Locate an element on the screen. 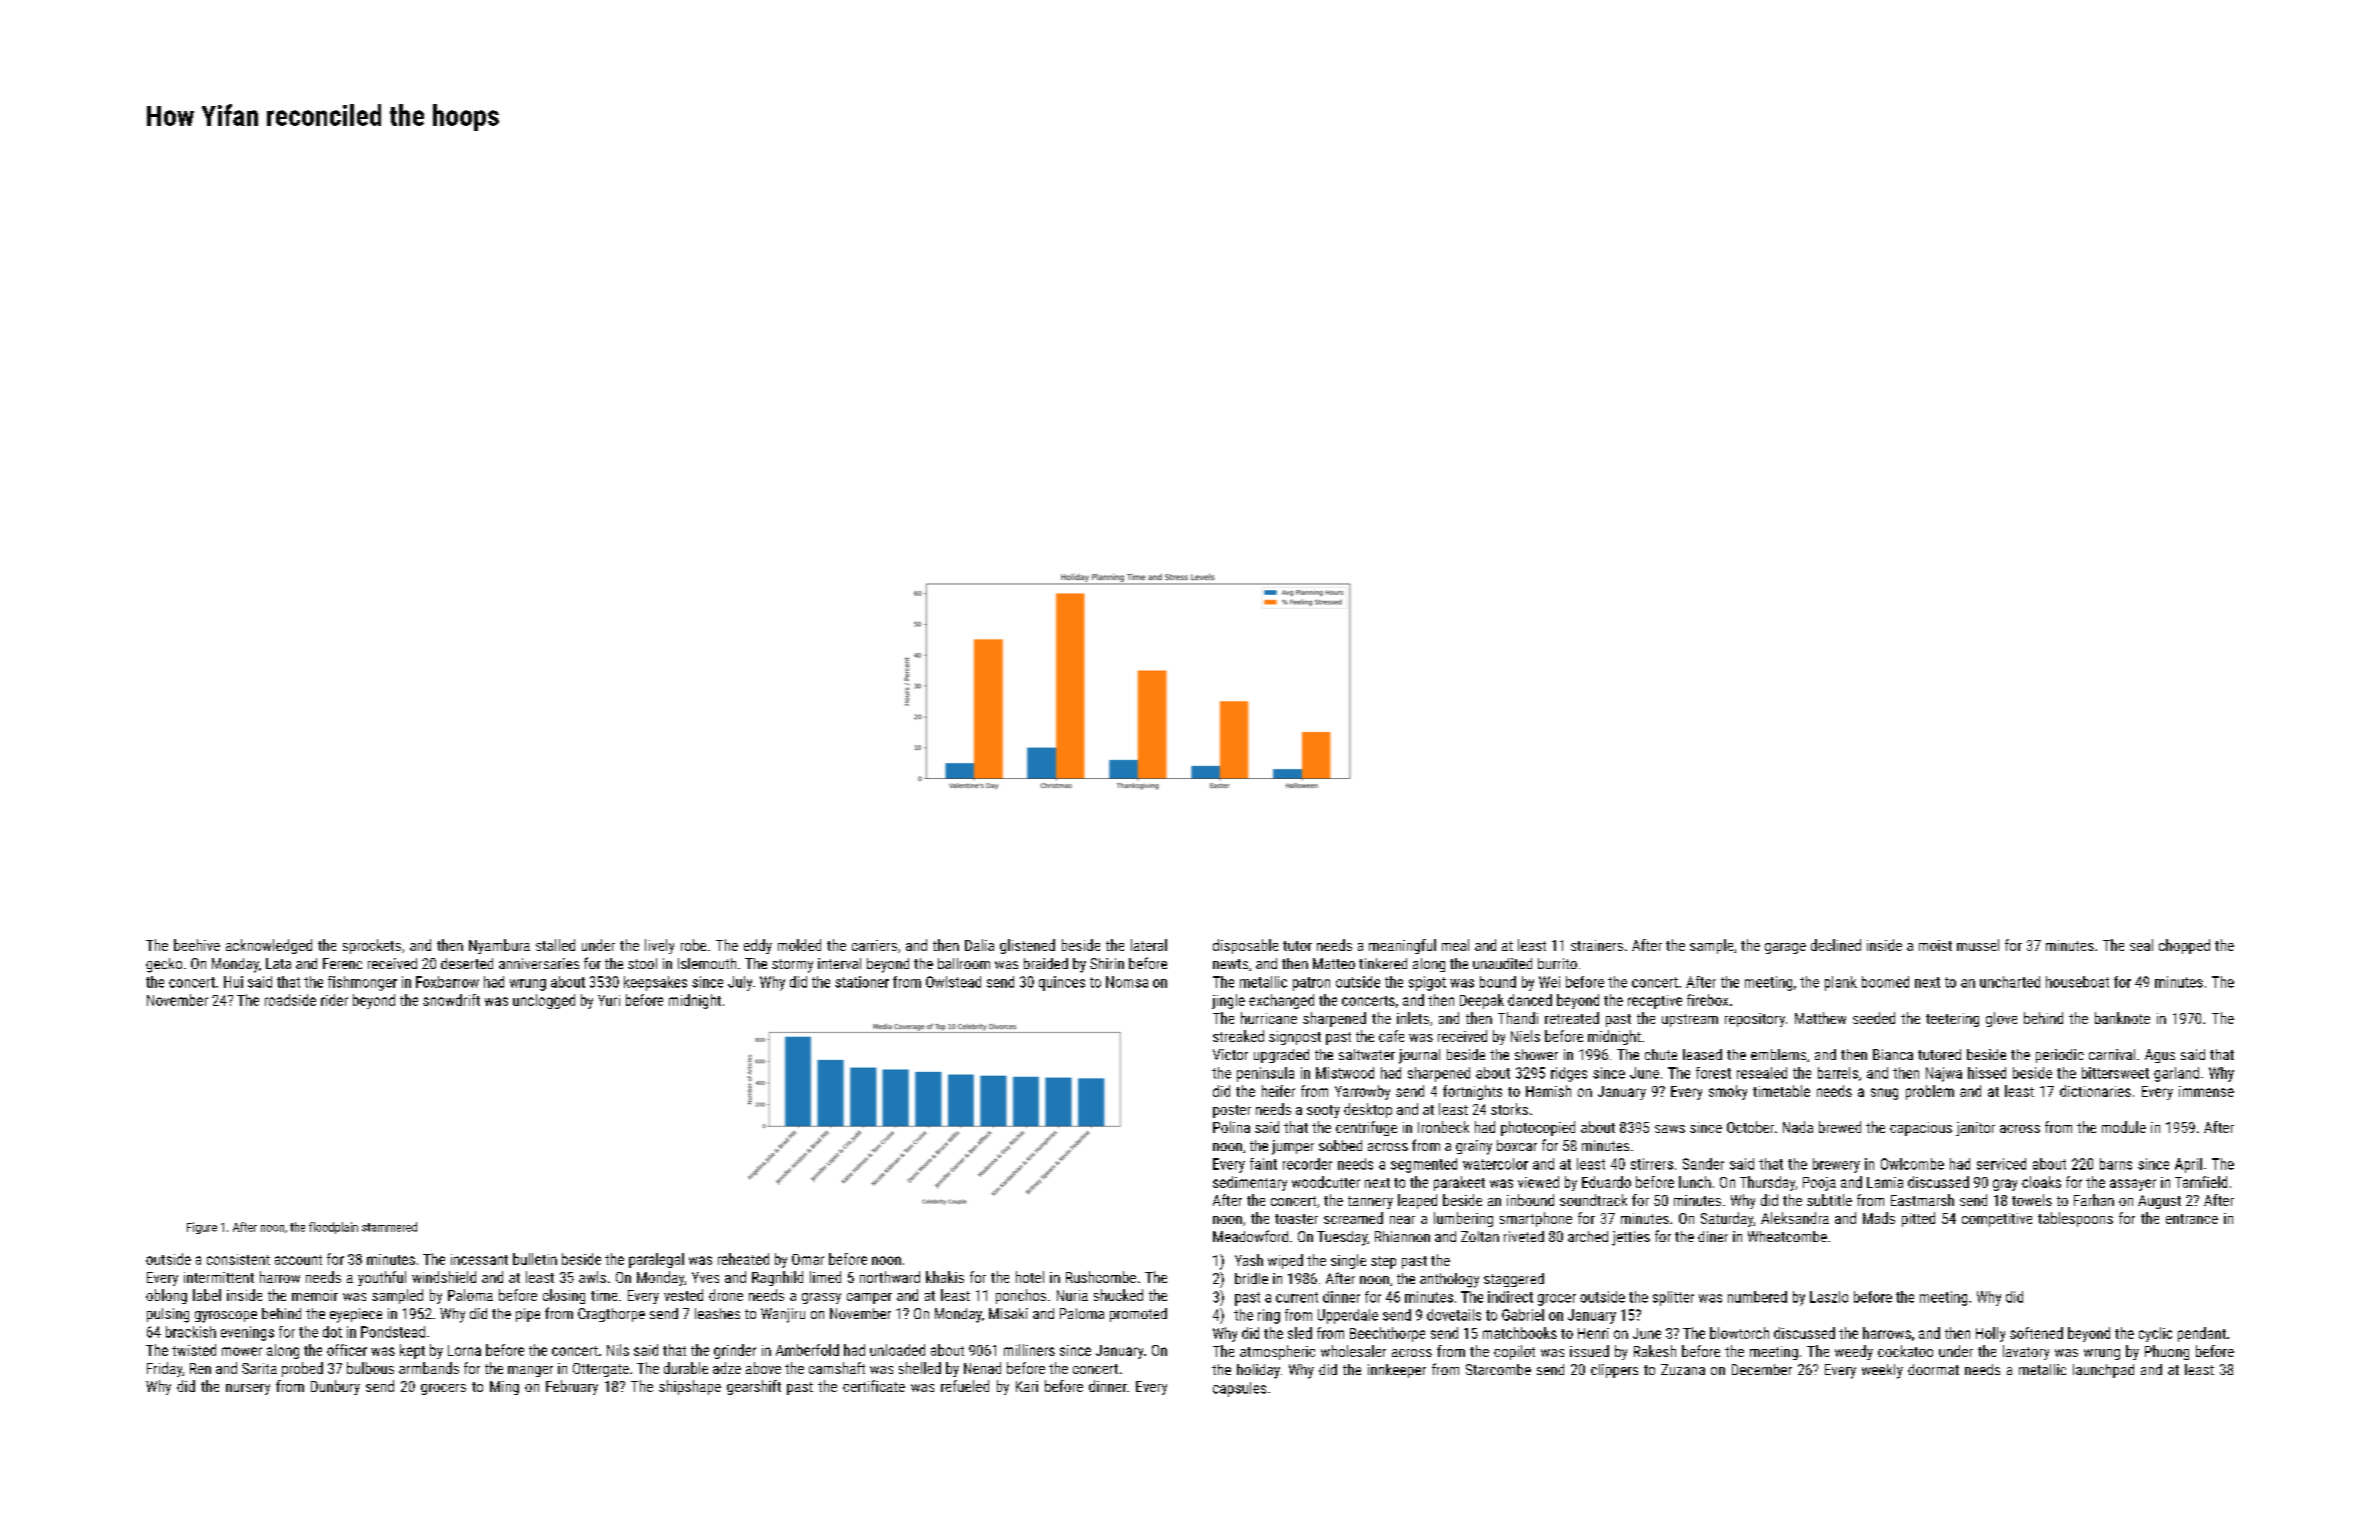  Omar is located at coordinates (808, 1259).
